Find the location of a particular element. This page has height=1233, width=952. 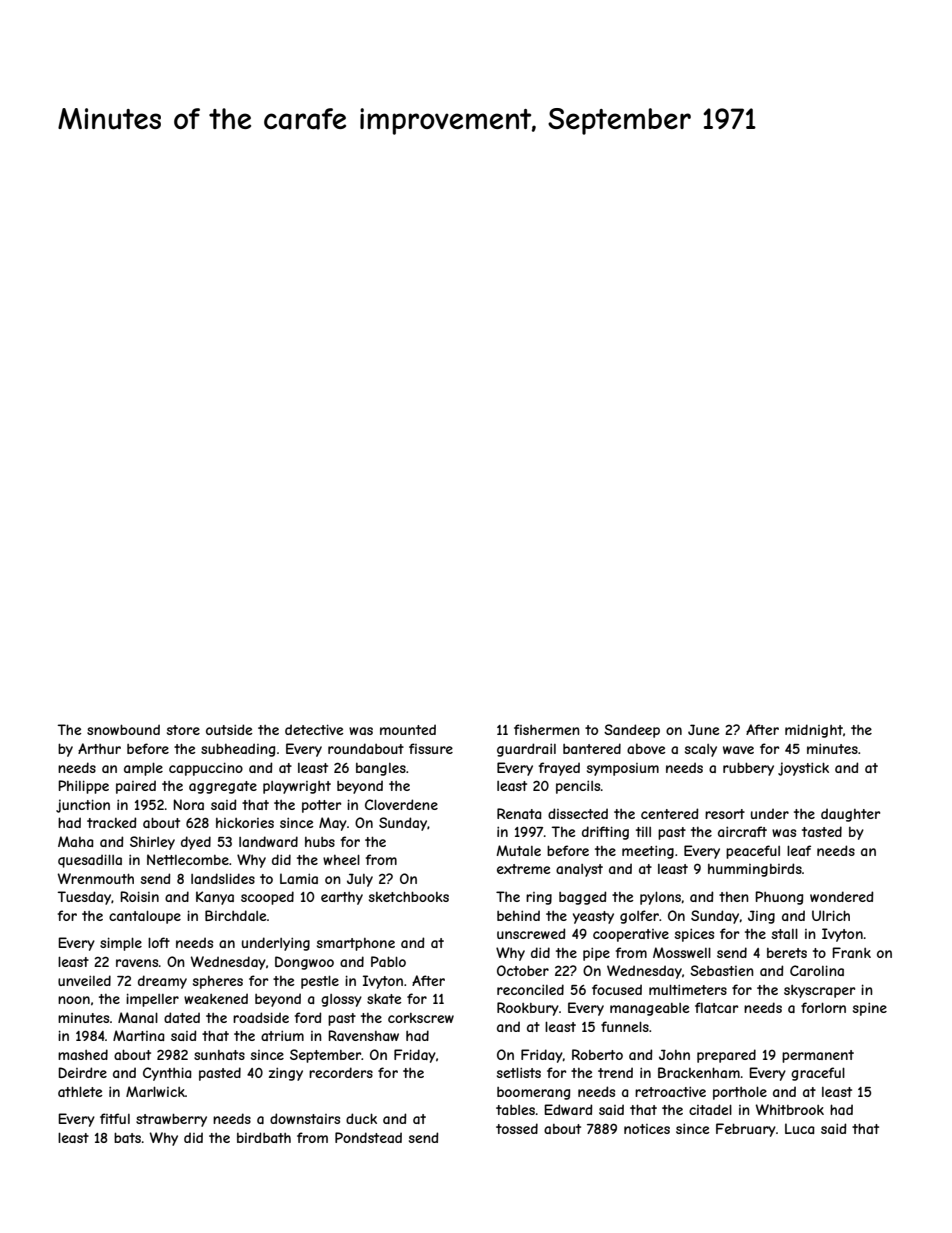

setlists is located at coordinates (519, 1072).
